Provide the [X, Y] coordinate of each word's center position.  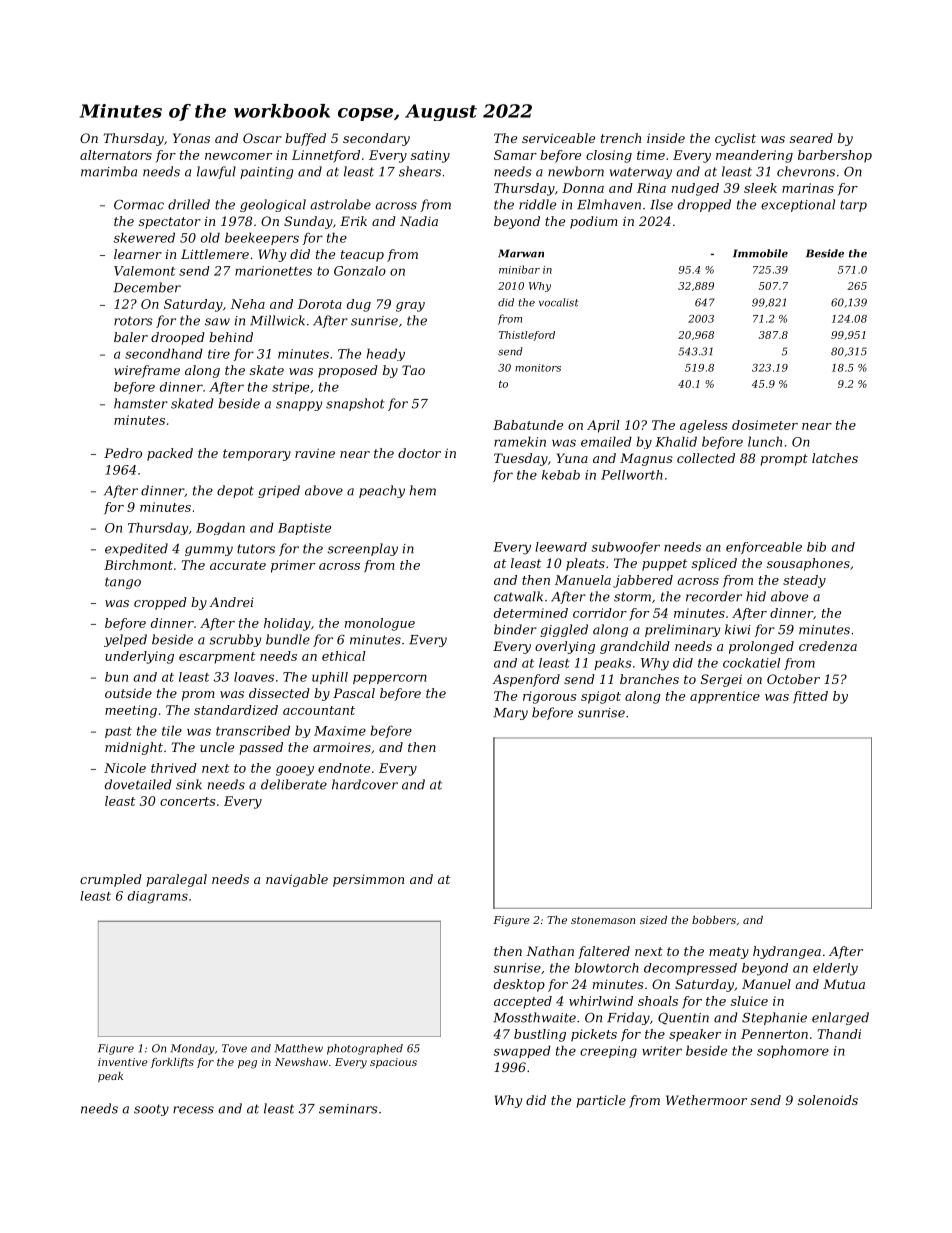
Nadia [419, 221]
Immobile [760, 253]
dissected [279, 693]
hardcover [365, 784]
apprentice [725, 697]
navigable [297, 880]
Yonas [191, 138]
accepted [523, 1002]
